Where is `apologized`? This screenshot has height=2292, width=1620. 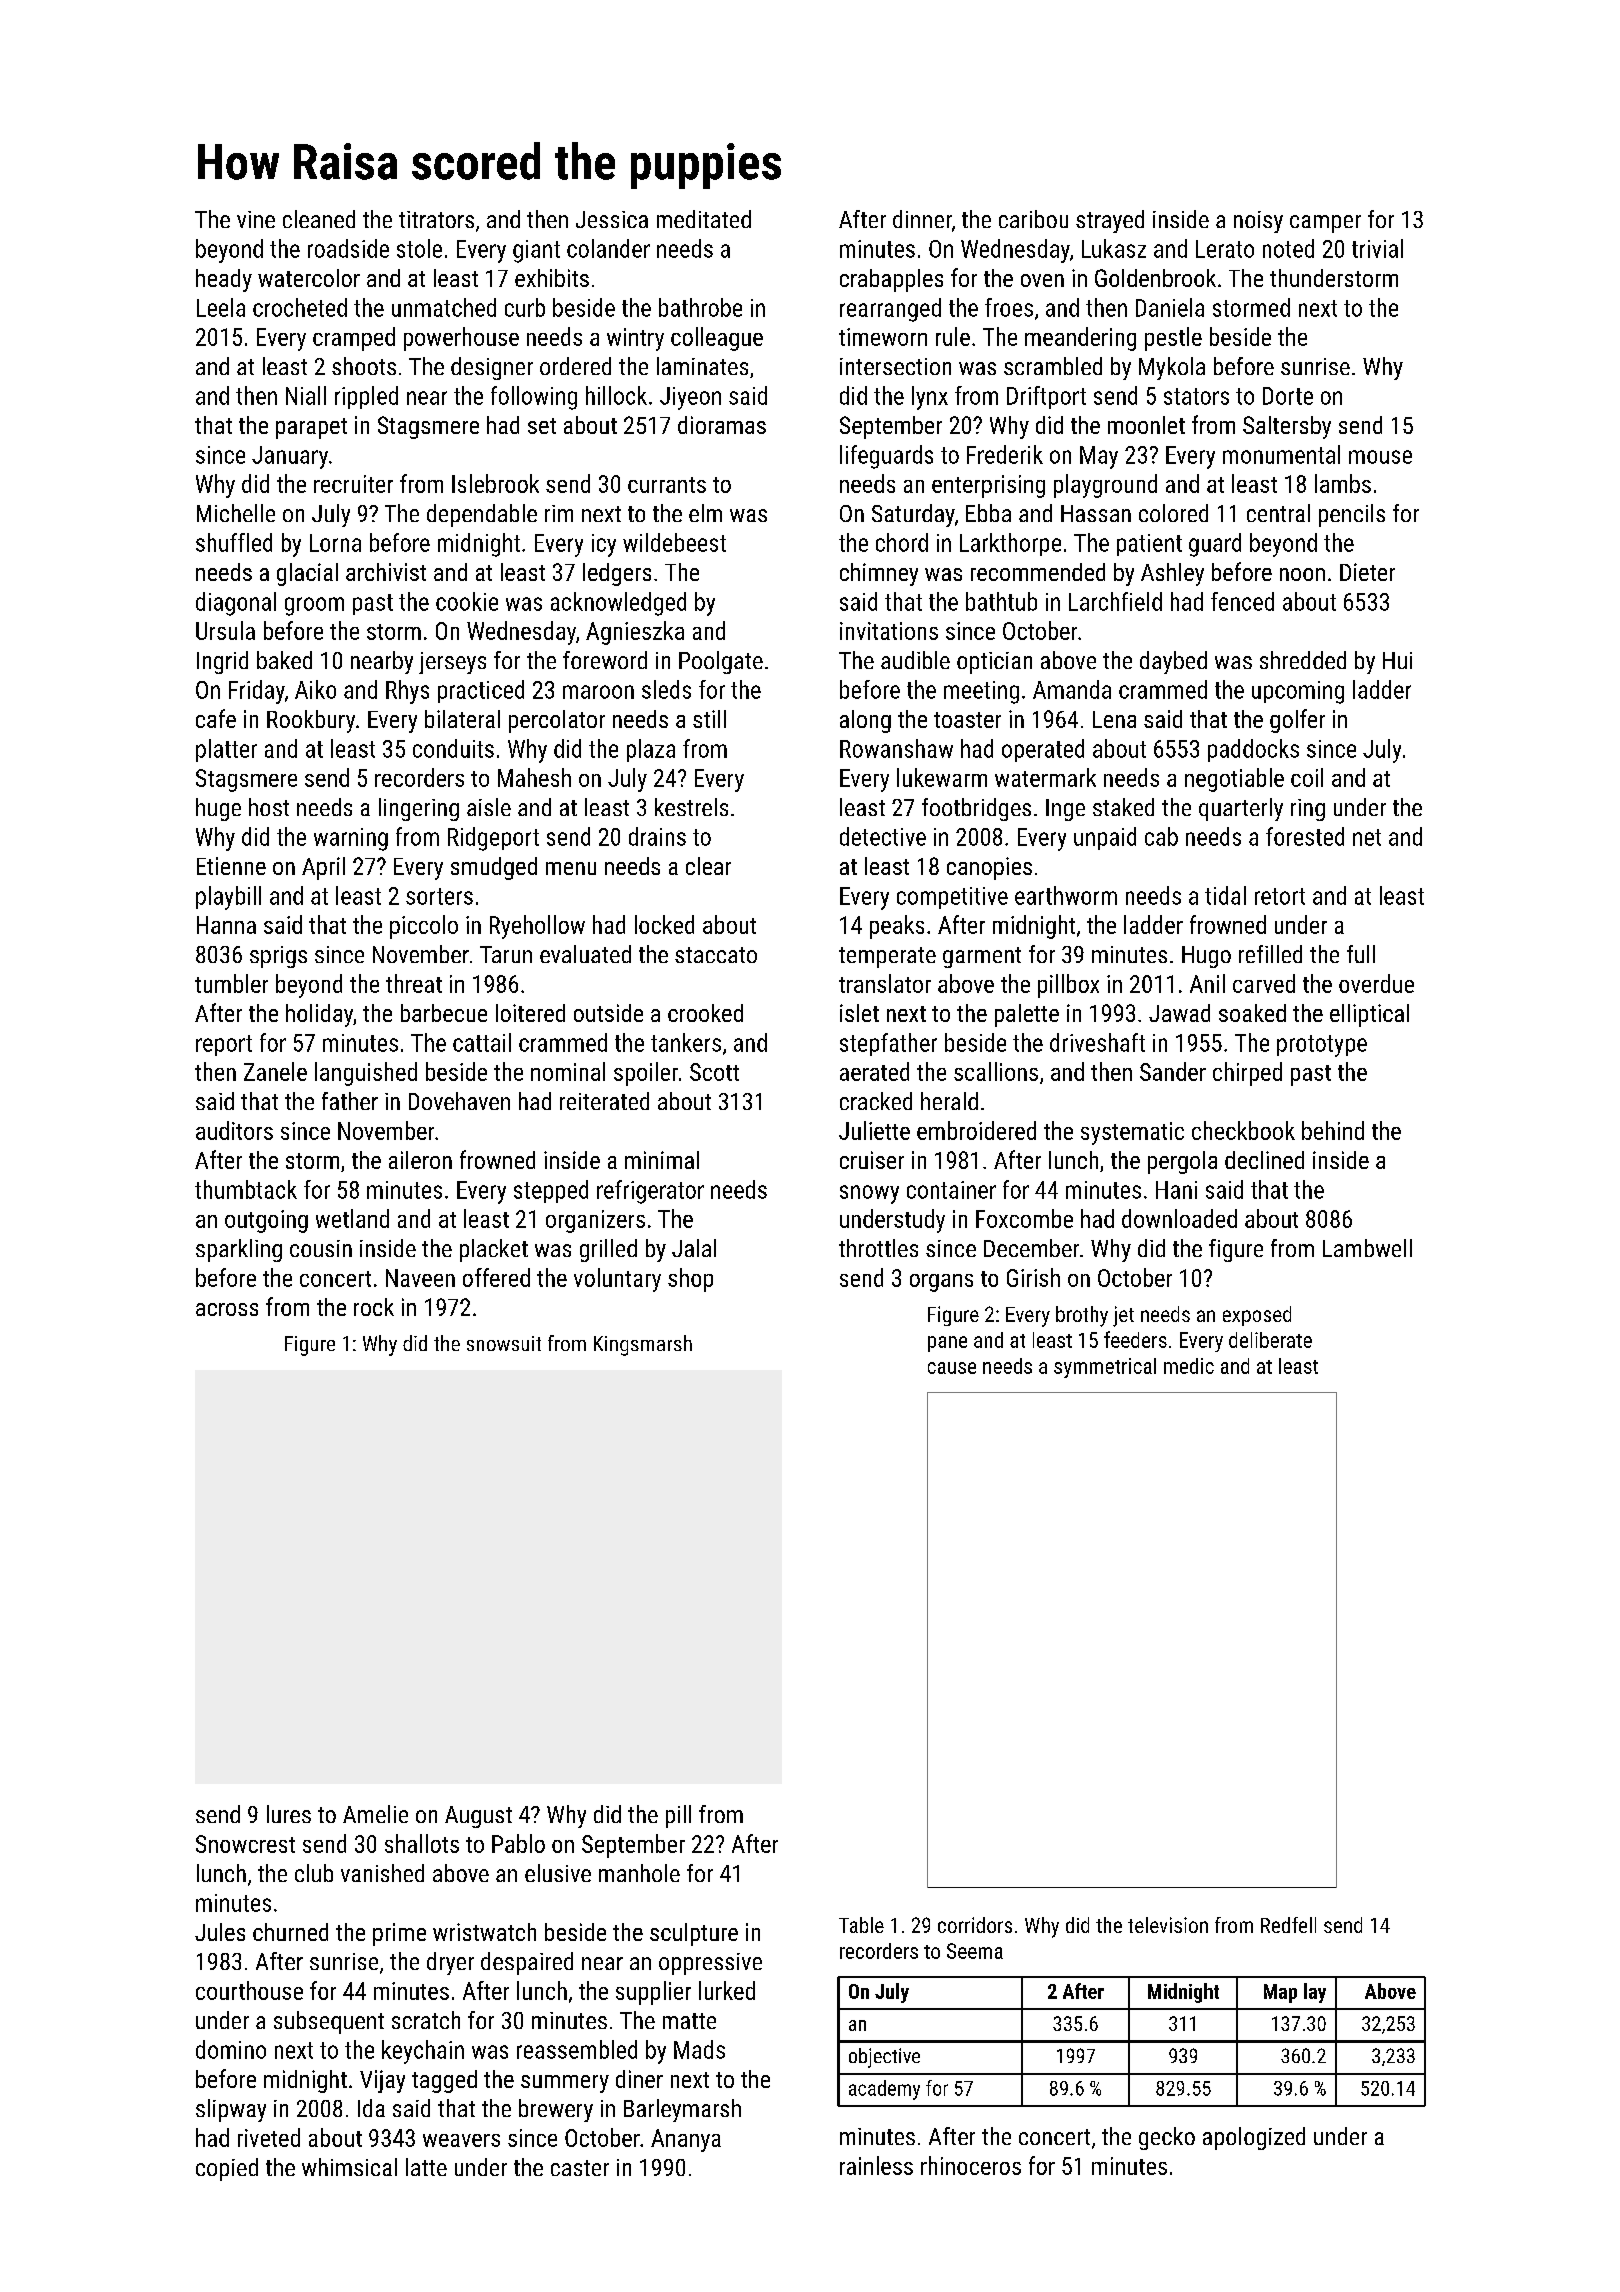
apologized is located at coordinates (1254, 2138).
